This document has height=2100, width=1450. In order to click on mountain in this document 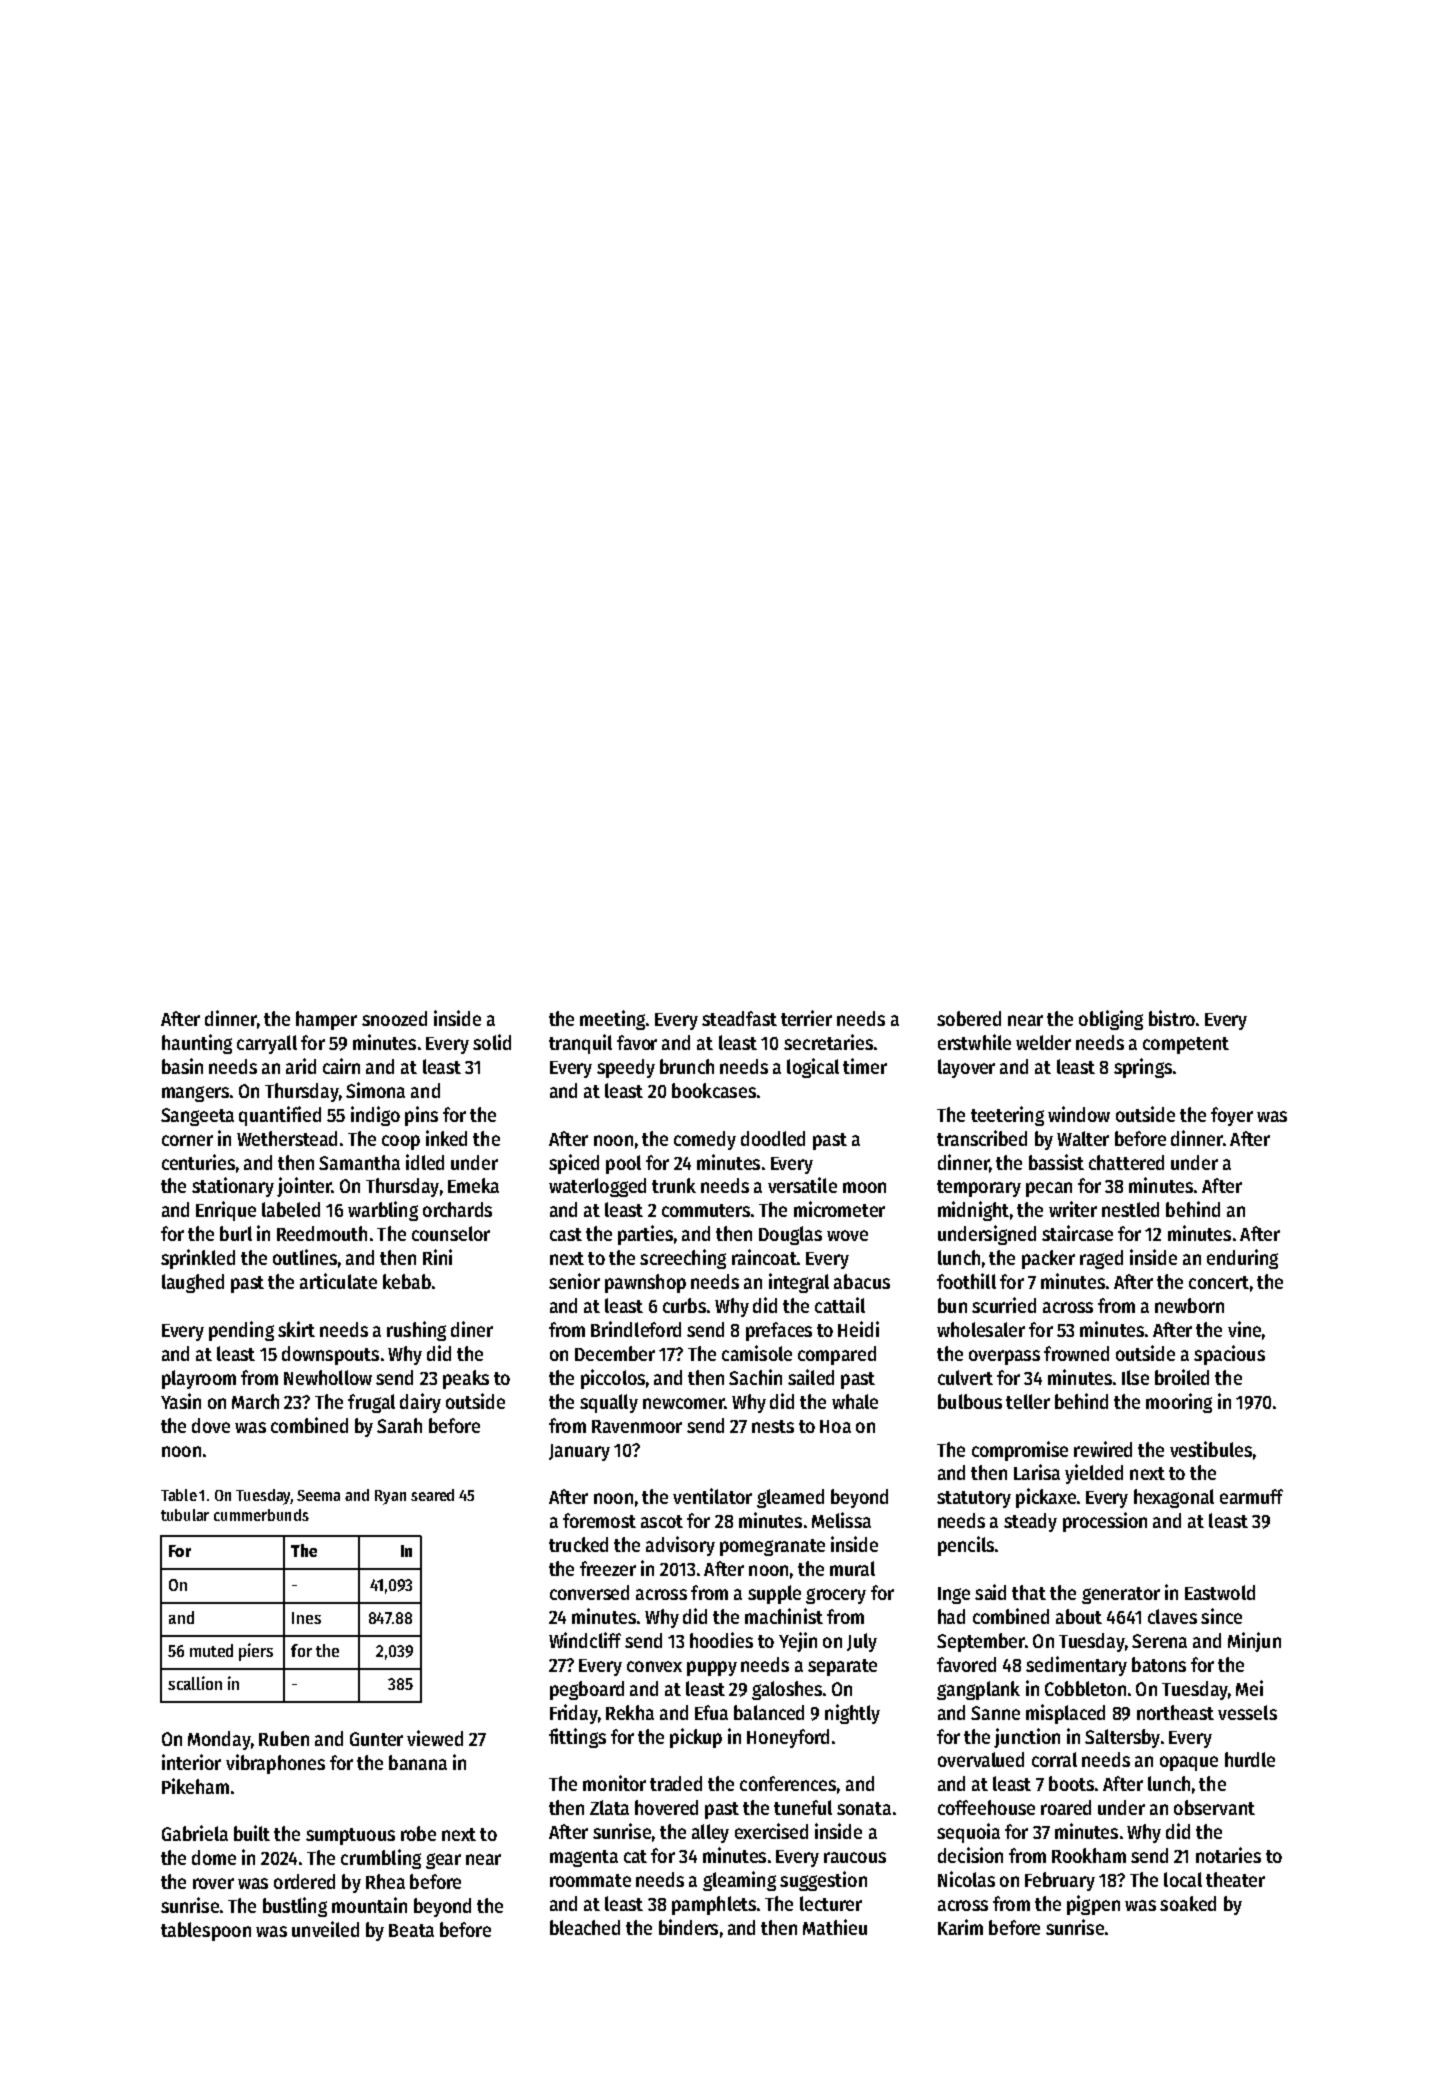, I will do `click(369, 1905)`.
